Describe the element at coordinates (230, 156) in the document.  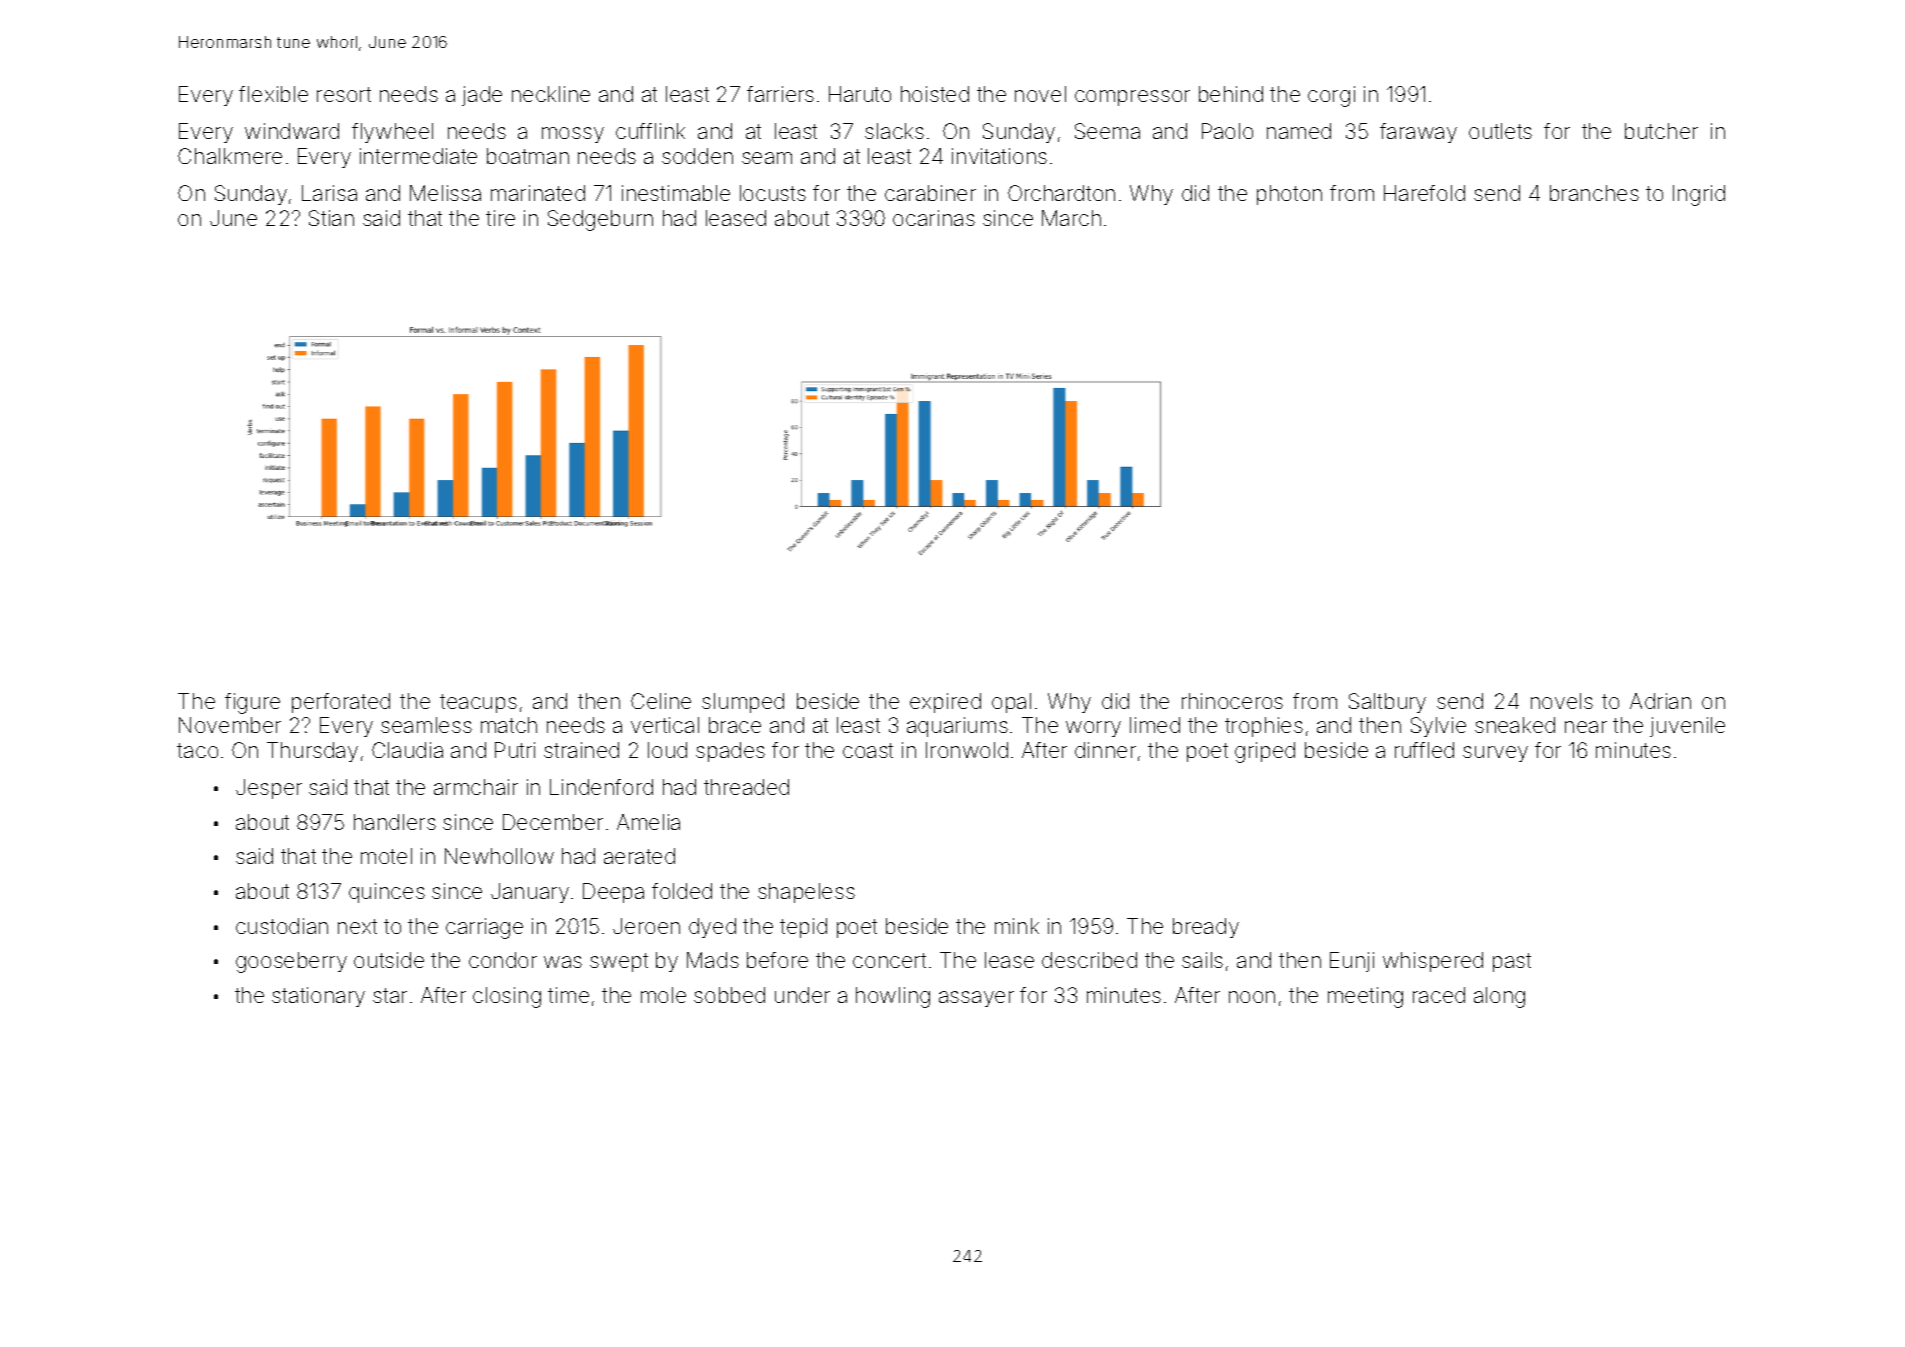
I see `Chalkmere` at that location.
